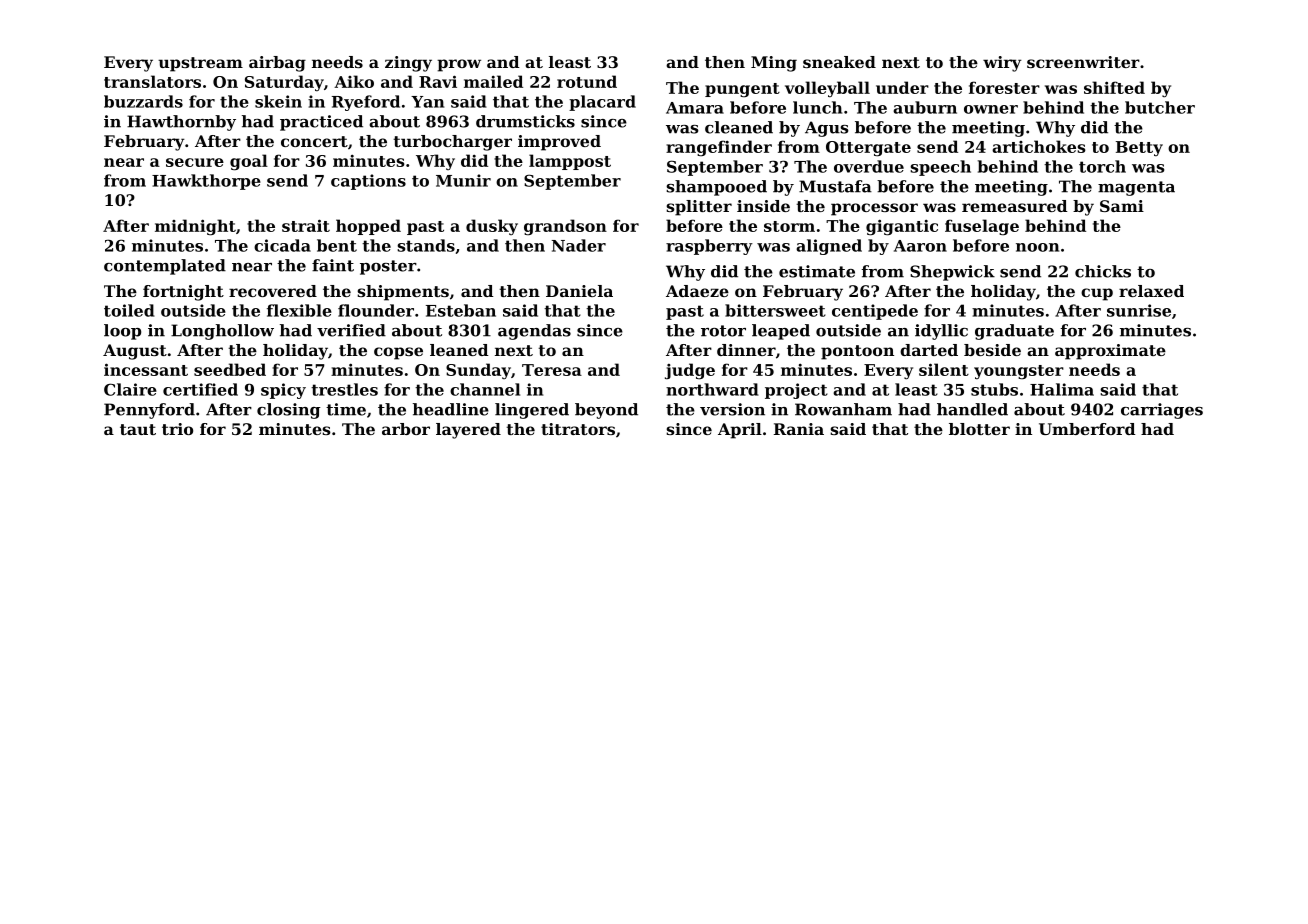 The height and width of the document is (924, 1308). I want to click on arbor, so click(406, 429).
